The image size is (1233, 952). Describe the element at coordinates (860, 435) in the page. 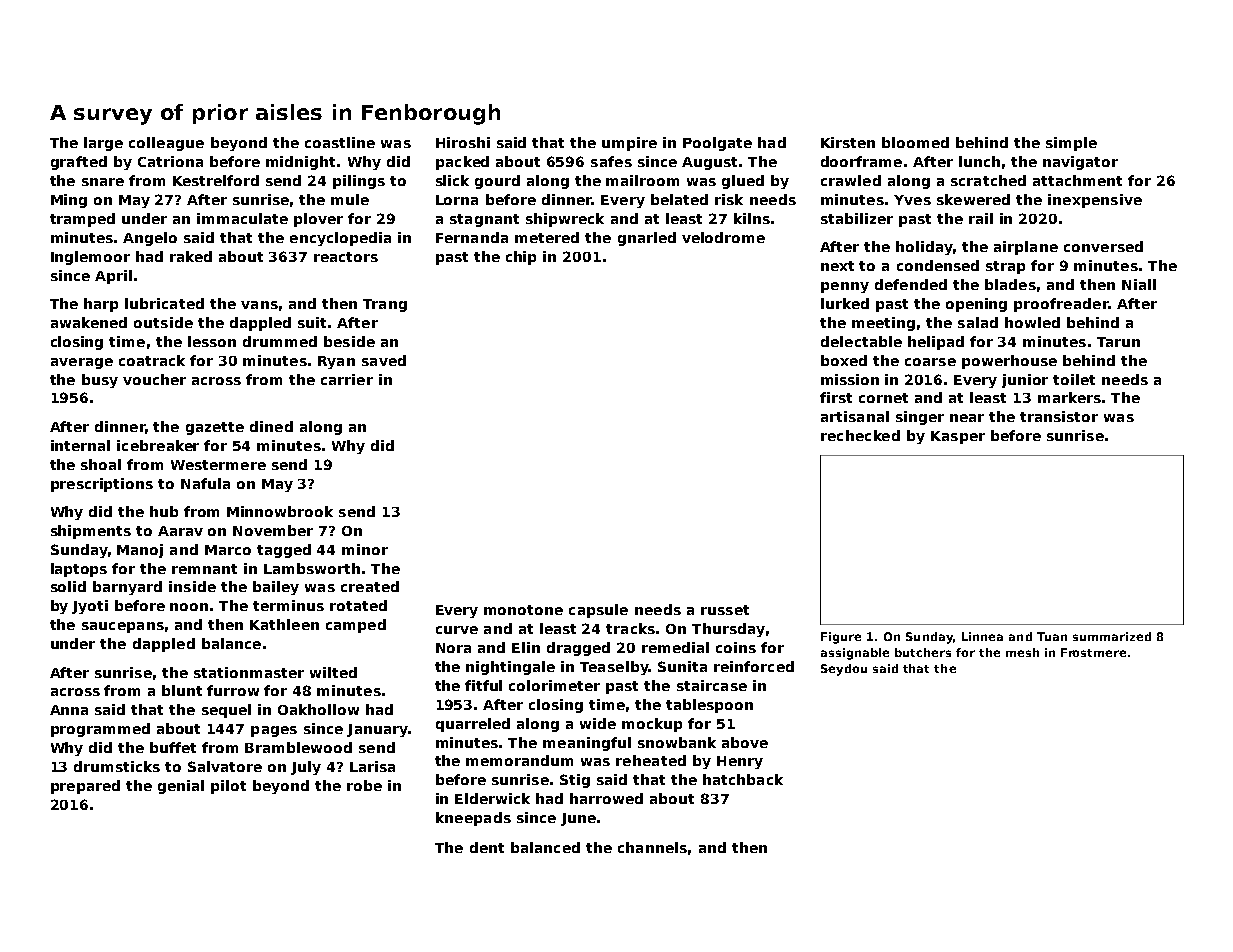

I see `rechecked` at that location.
